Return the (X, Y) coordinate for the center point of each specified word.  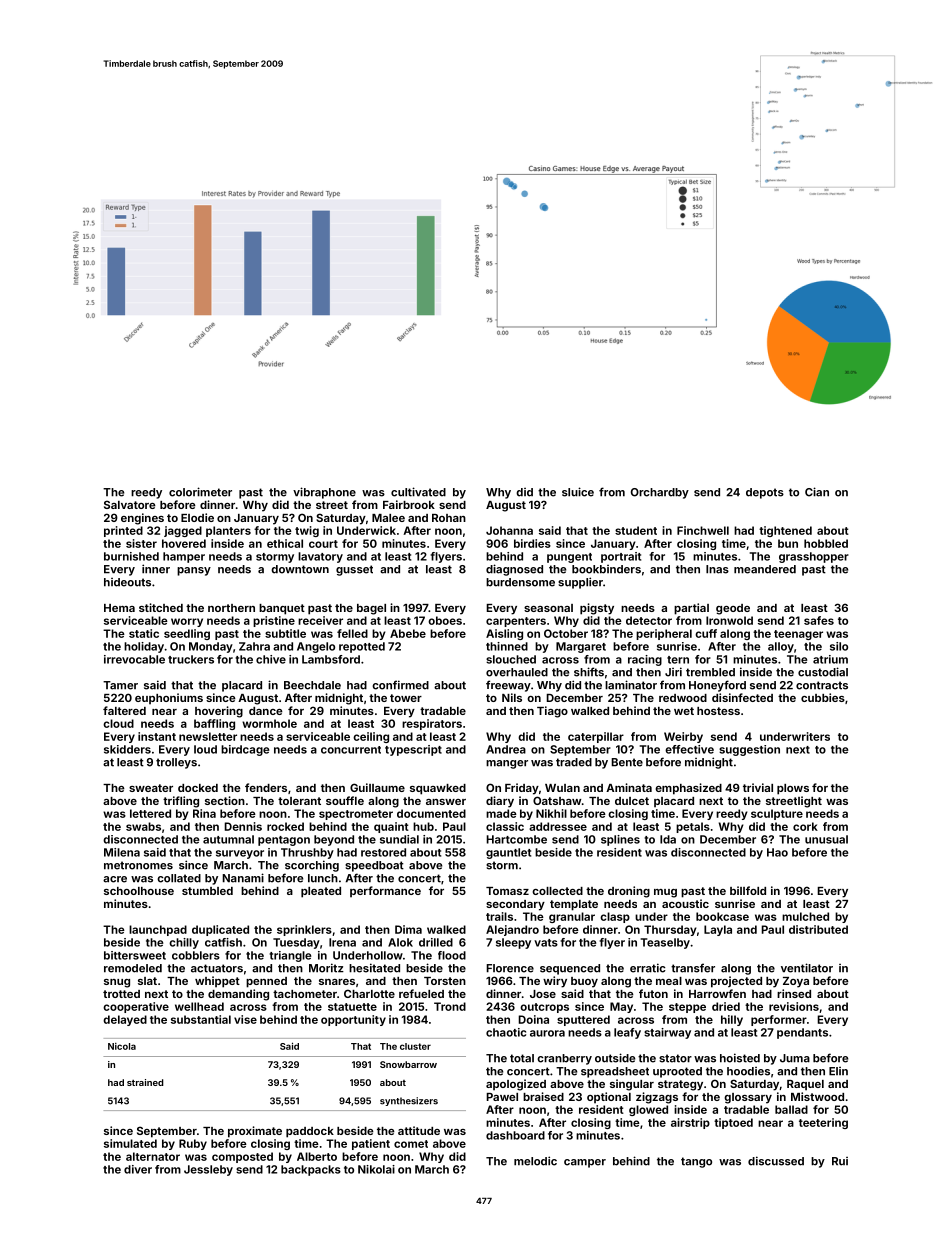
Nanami (243, 878)
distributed (818, 929)
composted (242, 1157)
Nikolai (376, 1169)
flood (452, 955)
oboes (445, 620)
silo (839, 646)
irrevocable (134, 659)
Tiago (552, 712)
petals (693, 827)
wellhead (199, 1006)
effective (689, 749)
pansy (194, 571)
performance (385, 892)
